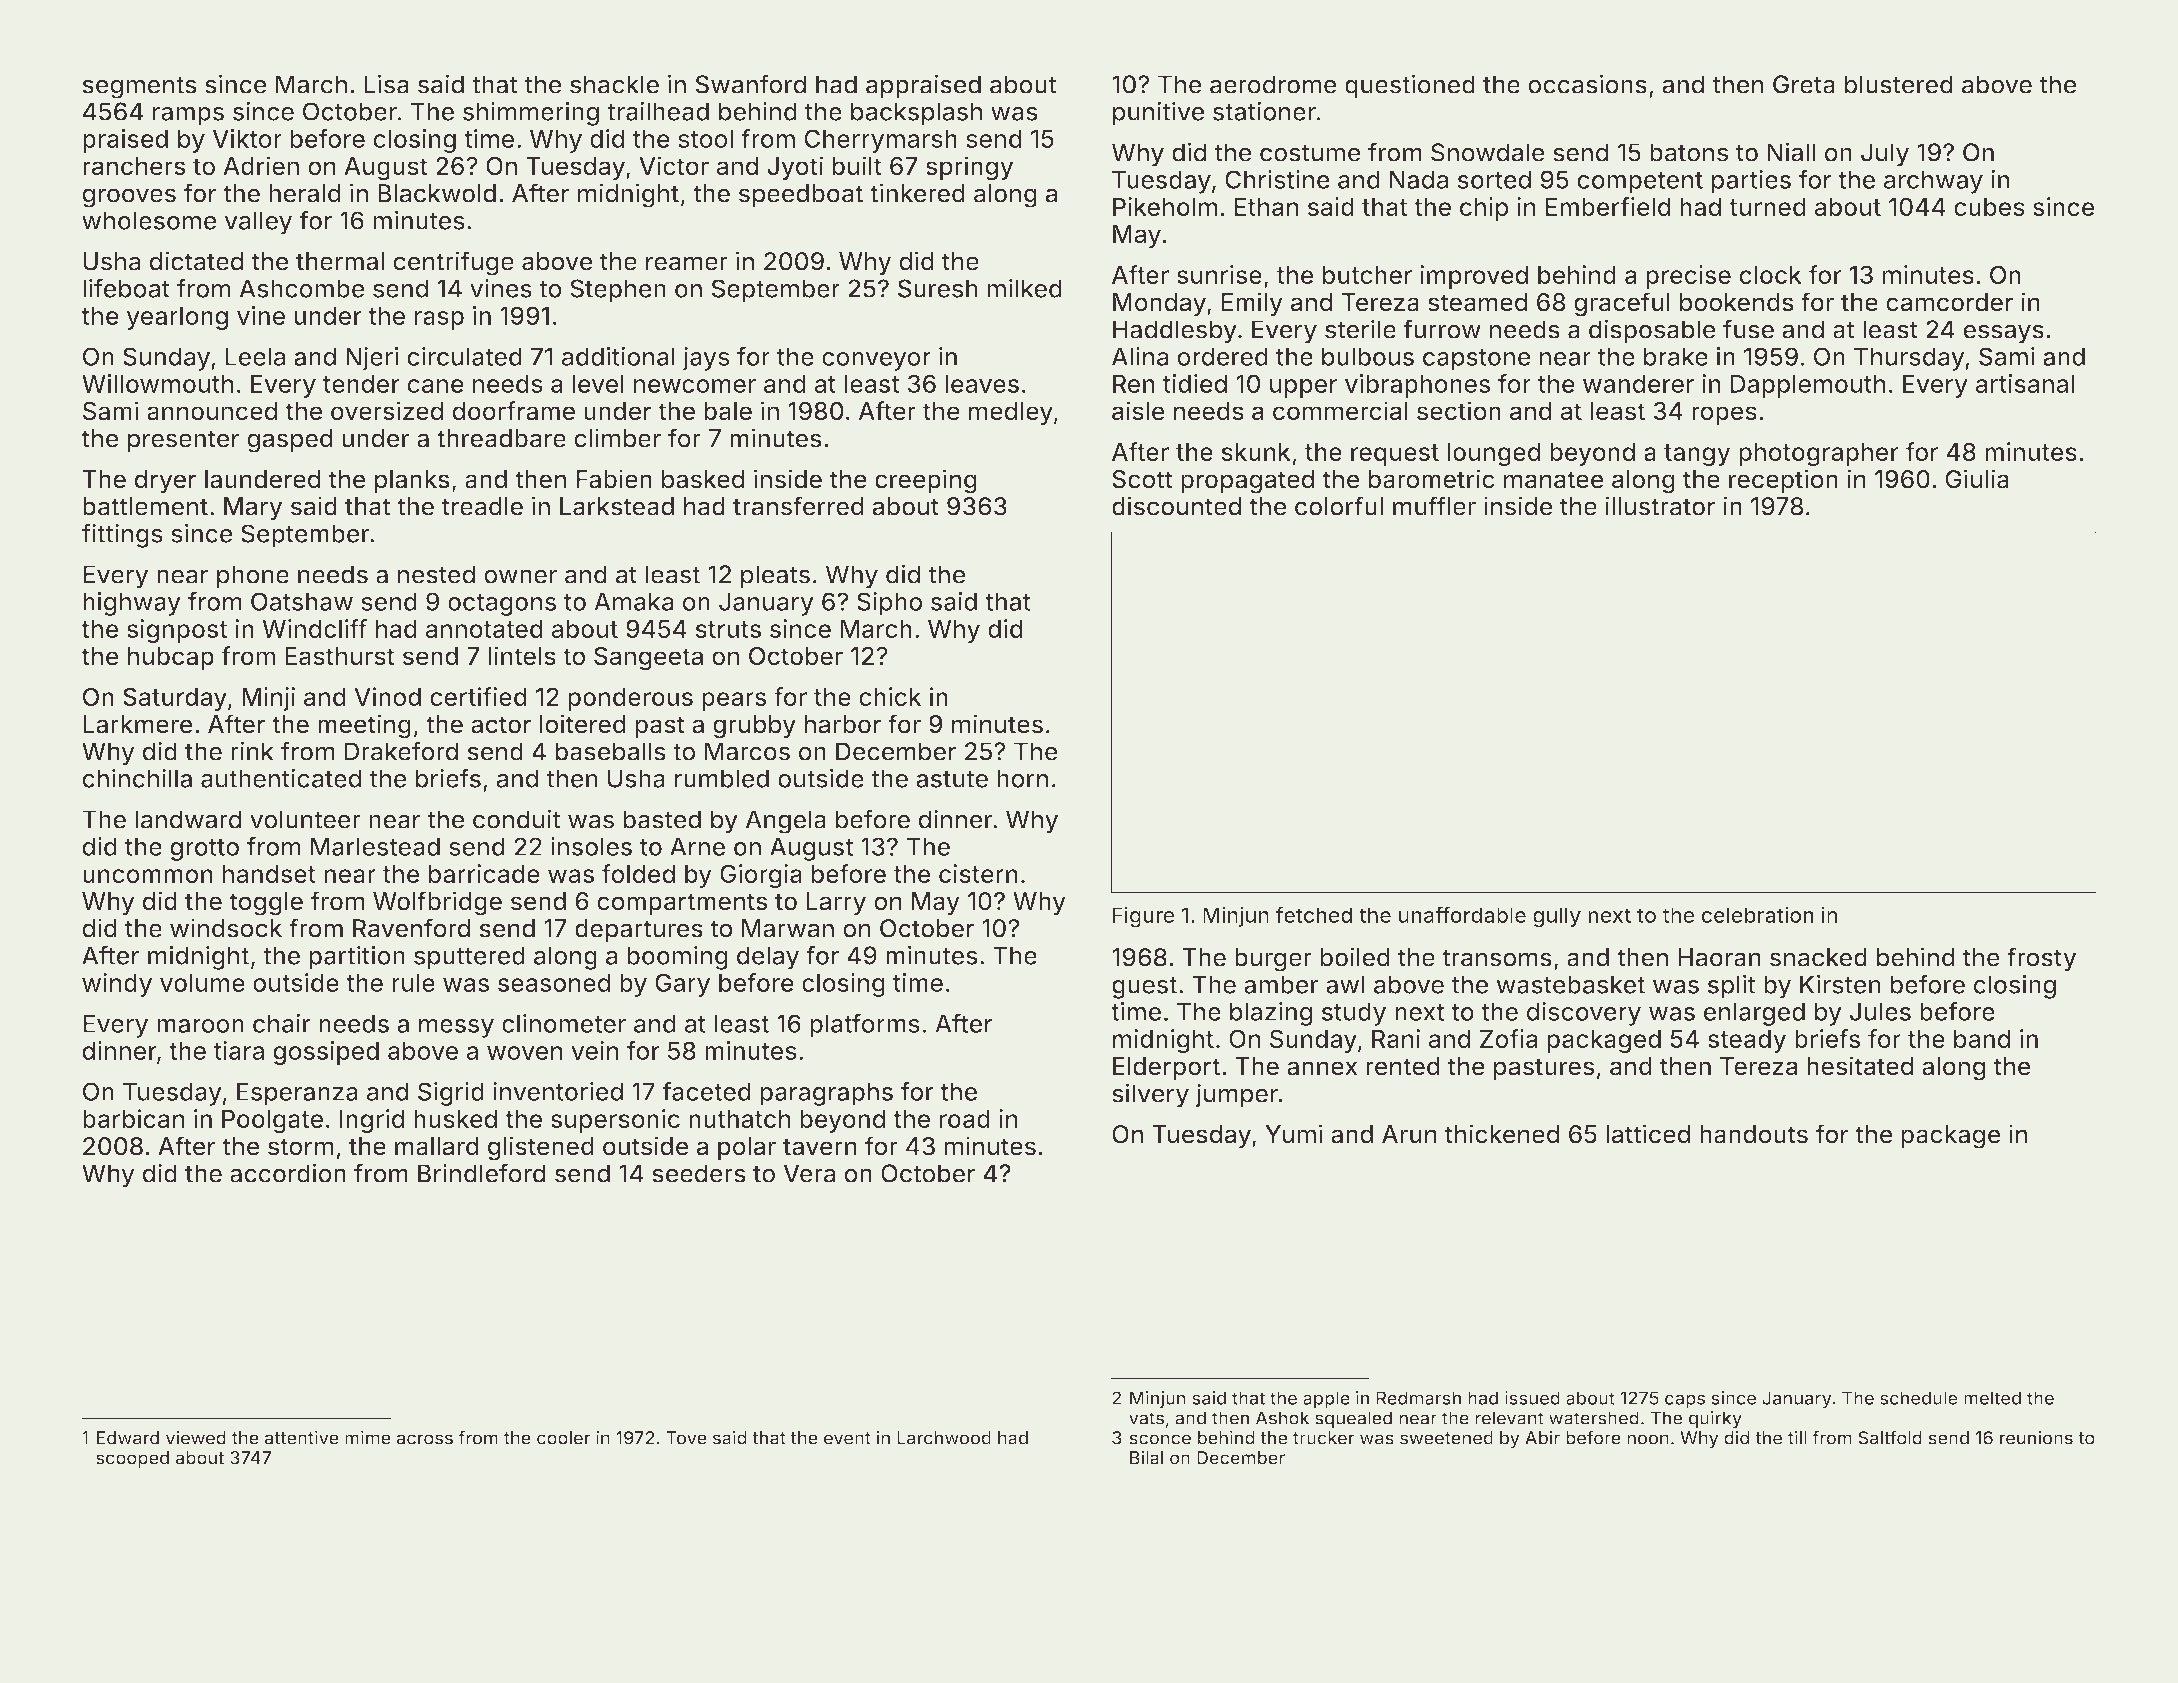  I want to click on Blackwold, so click(437, 193).
